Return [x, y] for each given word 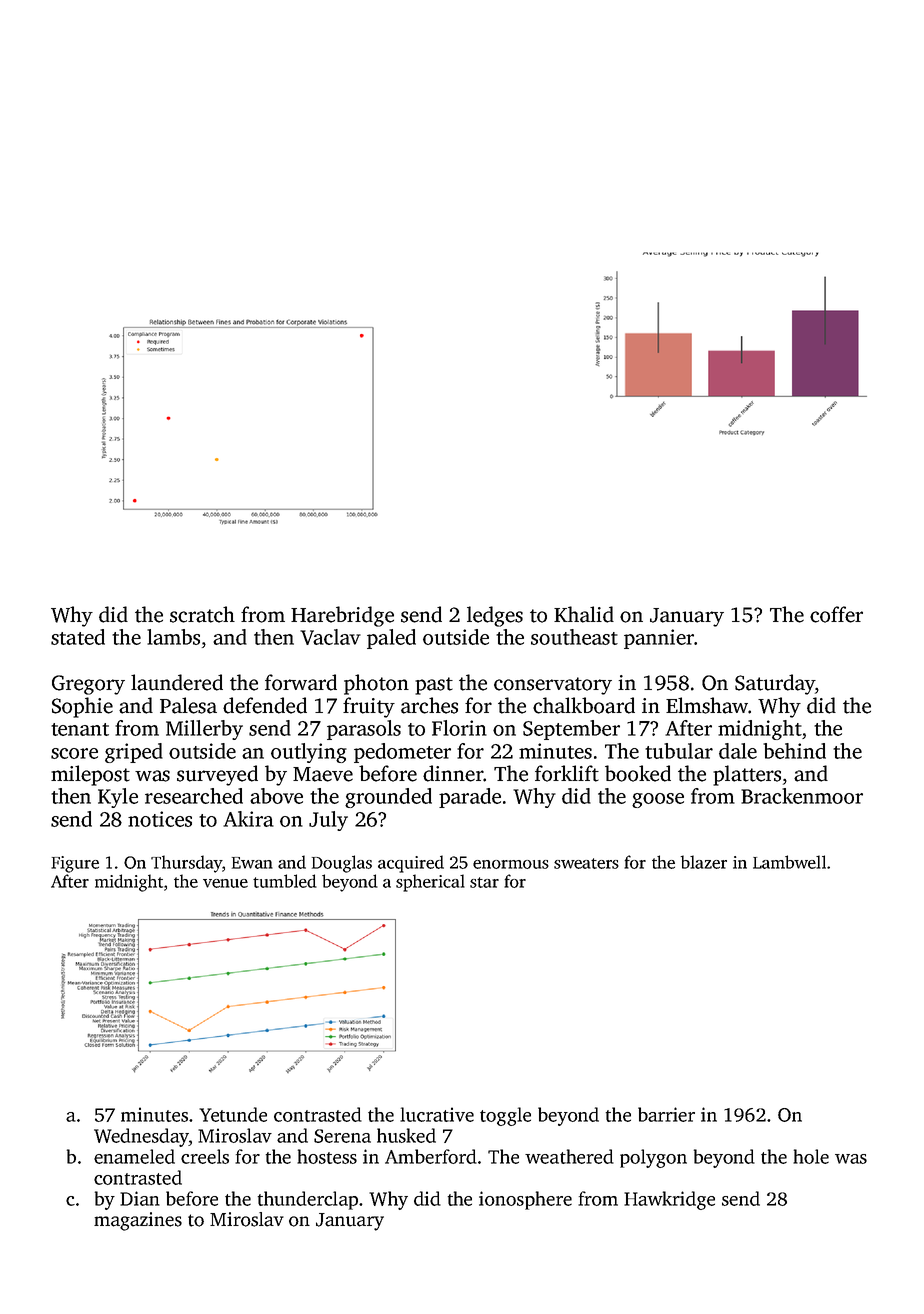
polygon [653, 1158]
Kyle [118, 798]
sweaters [586, 863]
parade [470, 798]
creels [205, 1156]
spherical [430, 883]
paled [391, 639]
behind [794, 751]
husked [406, 1135]
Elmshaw [707, 705]
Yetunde [233, 1114]
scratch [202, 614]
